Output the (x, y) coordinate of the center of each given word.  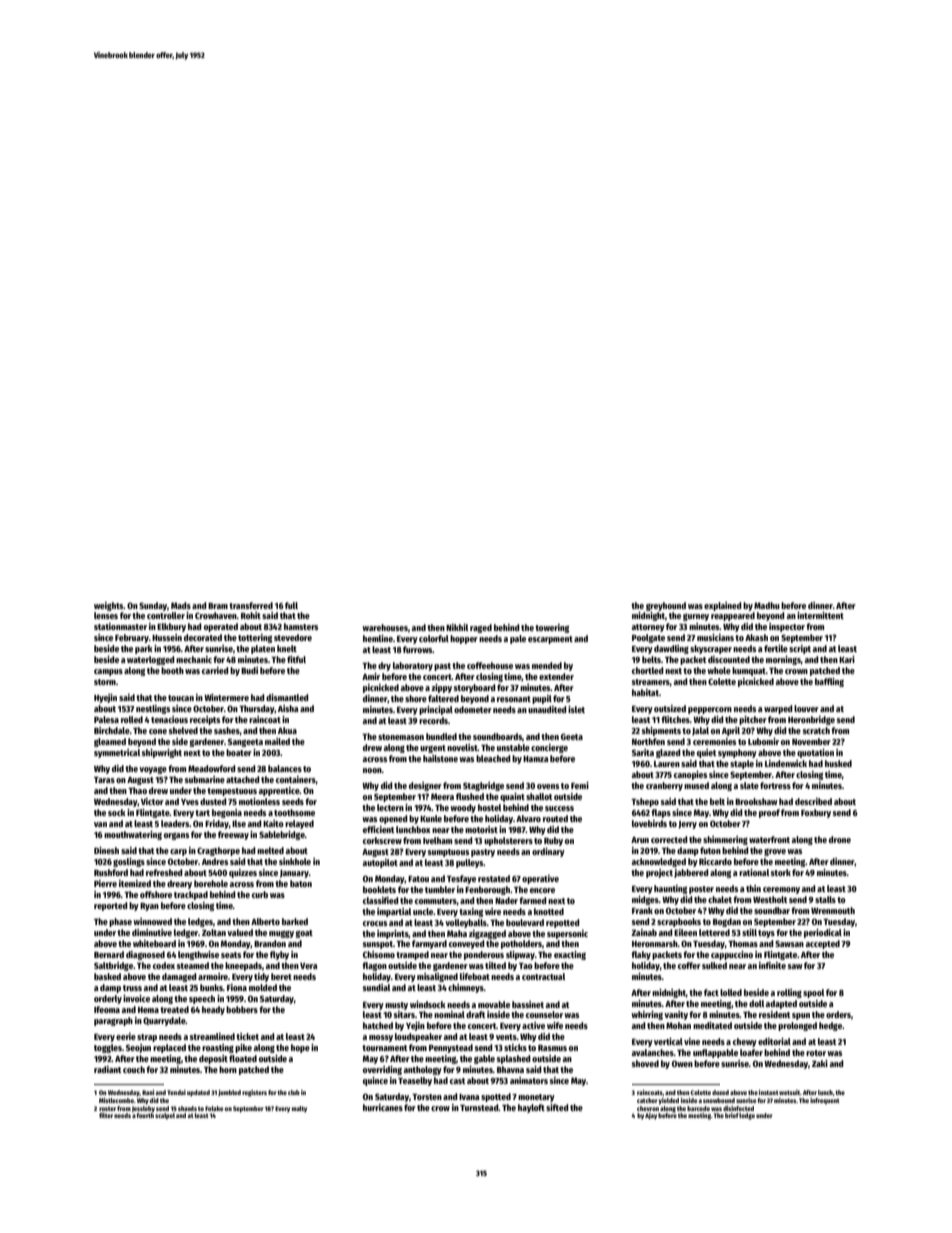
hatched (378, 1025)
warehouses (385, 627)
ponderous (484, 955)
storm (105, 682)
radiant (107, 1069)
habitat (645, 692)
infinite (772, 965)
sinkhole (295, 861)
